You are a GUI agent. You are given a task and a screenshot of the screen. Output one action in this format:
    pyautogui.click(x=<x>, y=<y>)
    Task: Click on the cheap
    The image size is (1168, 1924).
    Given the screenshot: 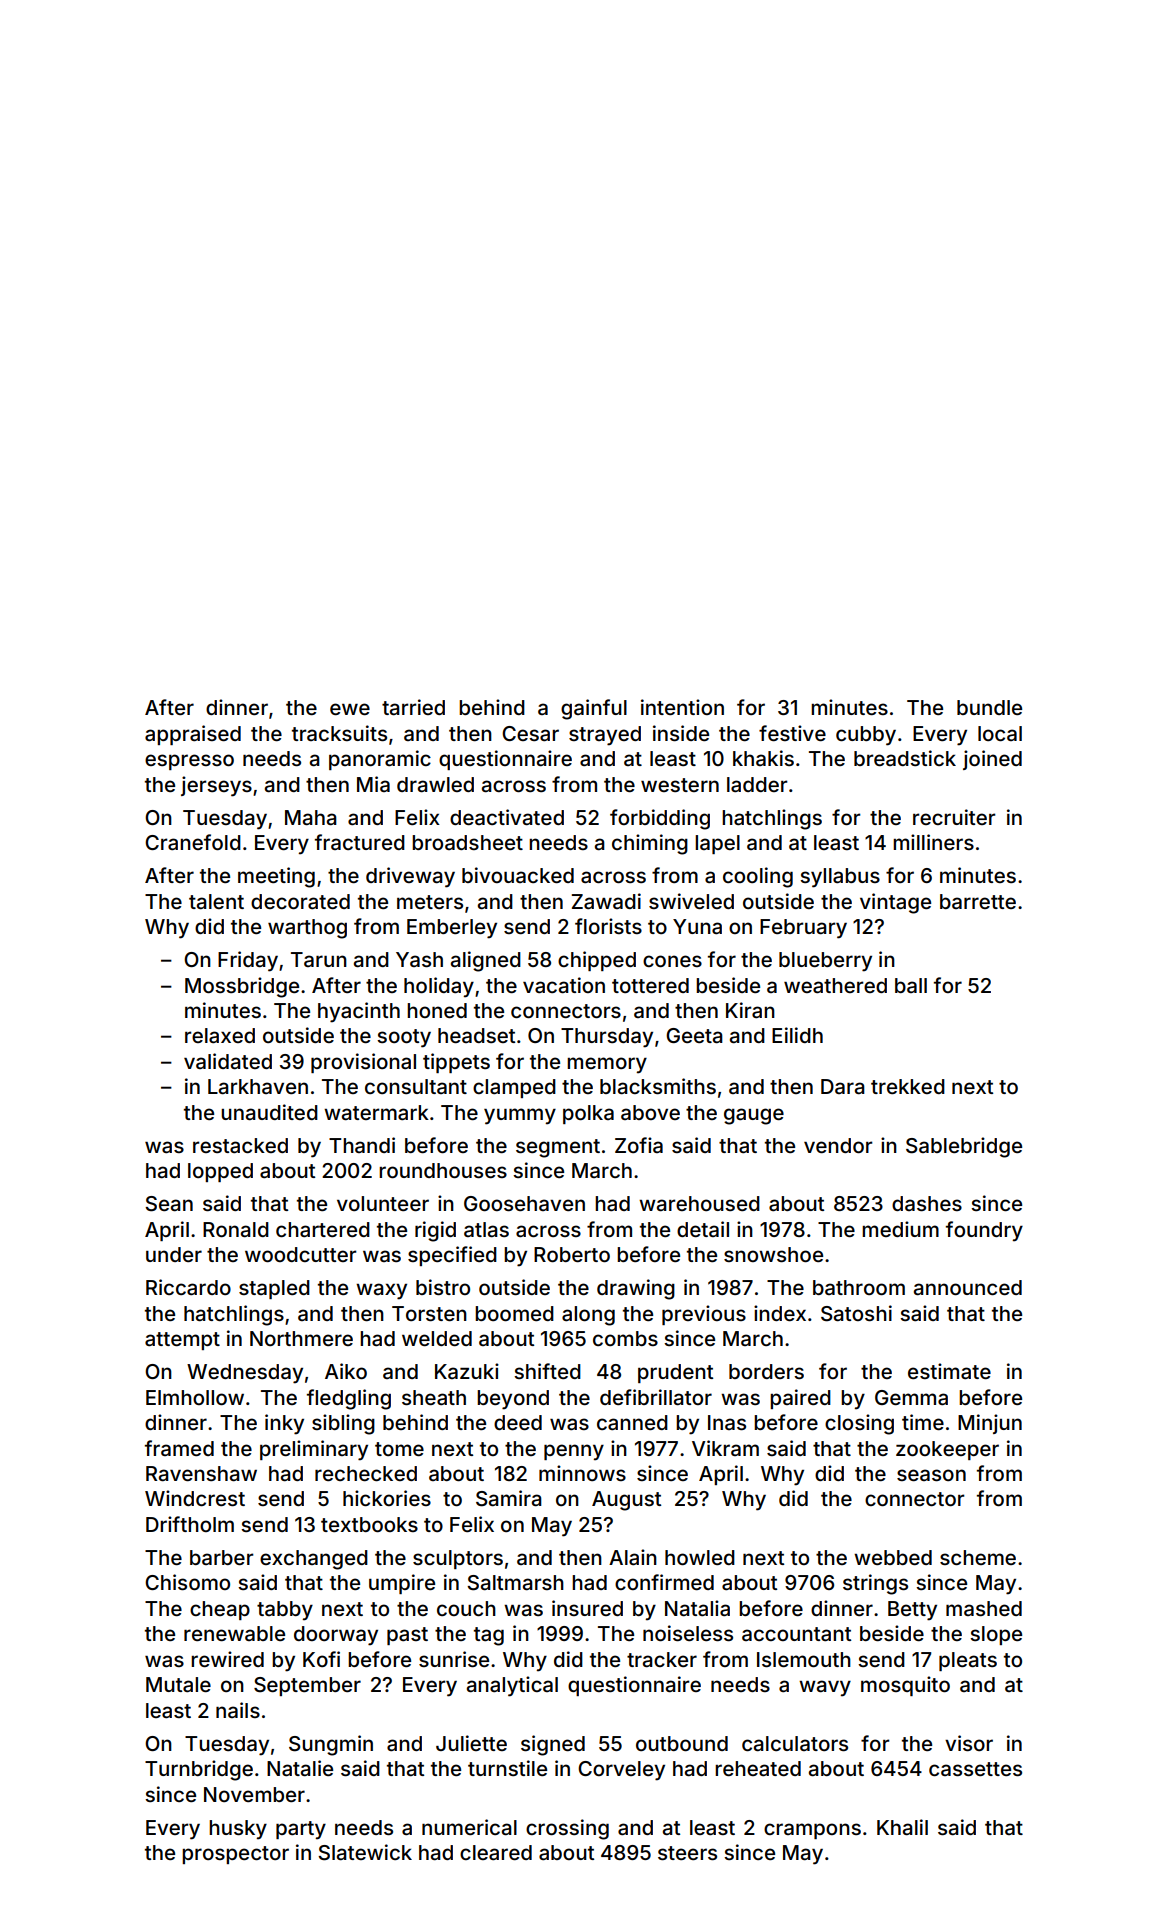 What is the action you would take?
    pyautogui.click(x=220, y=1610)
